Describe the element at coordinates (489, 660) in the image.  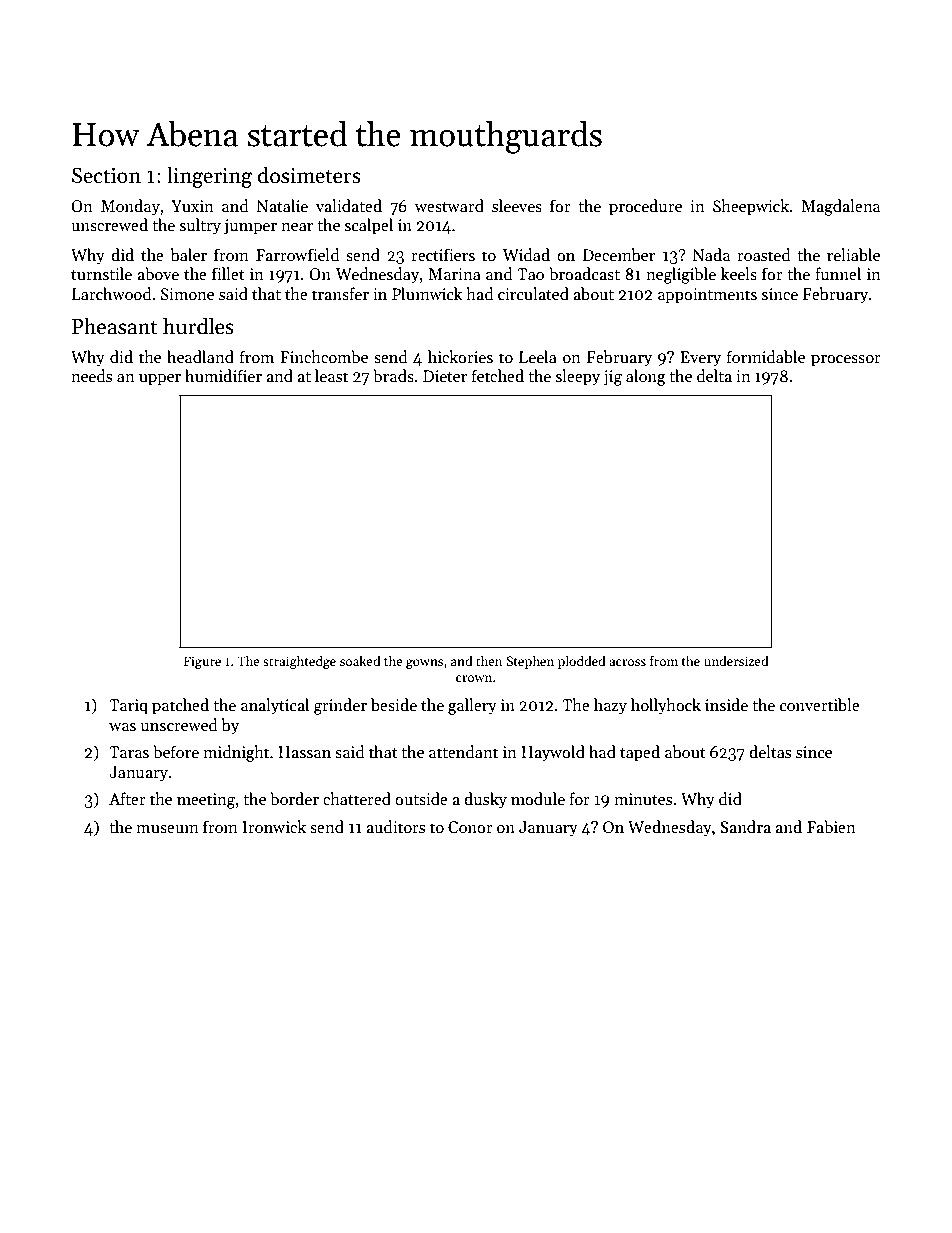
I see `then` at that location.
